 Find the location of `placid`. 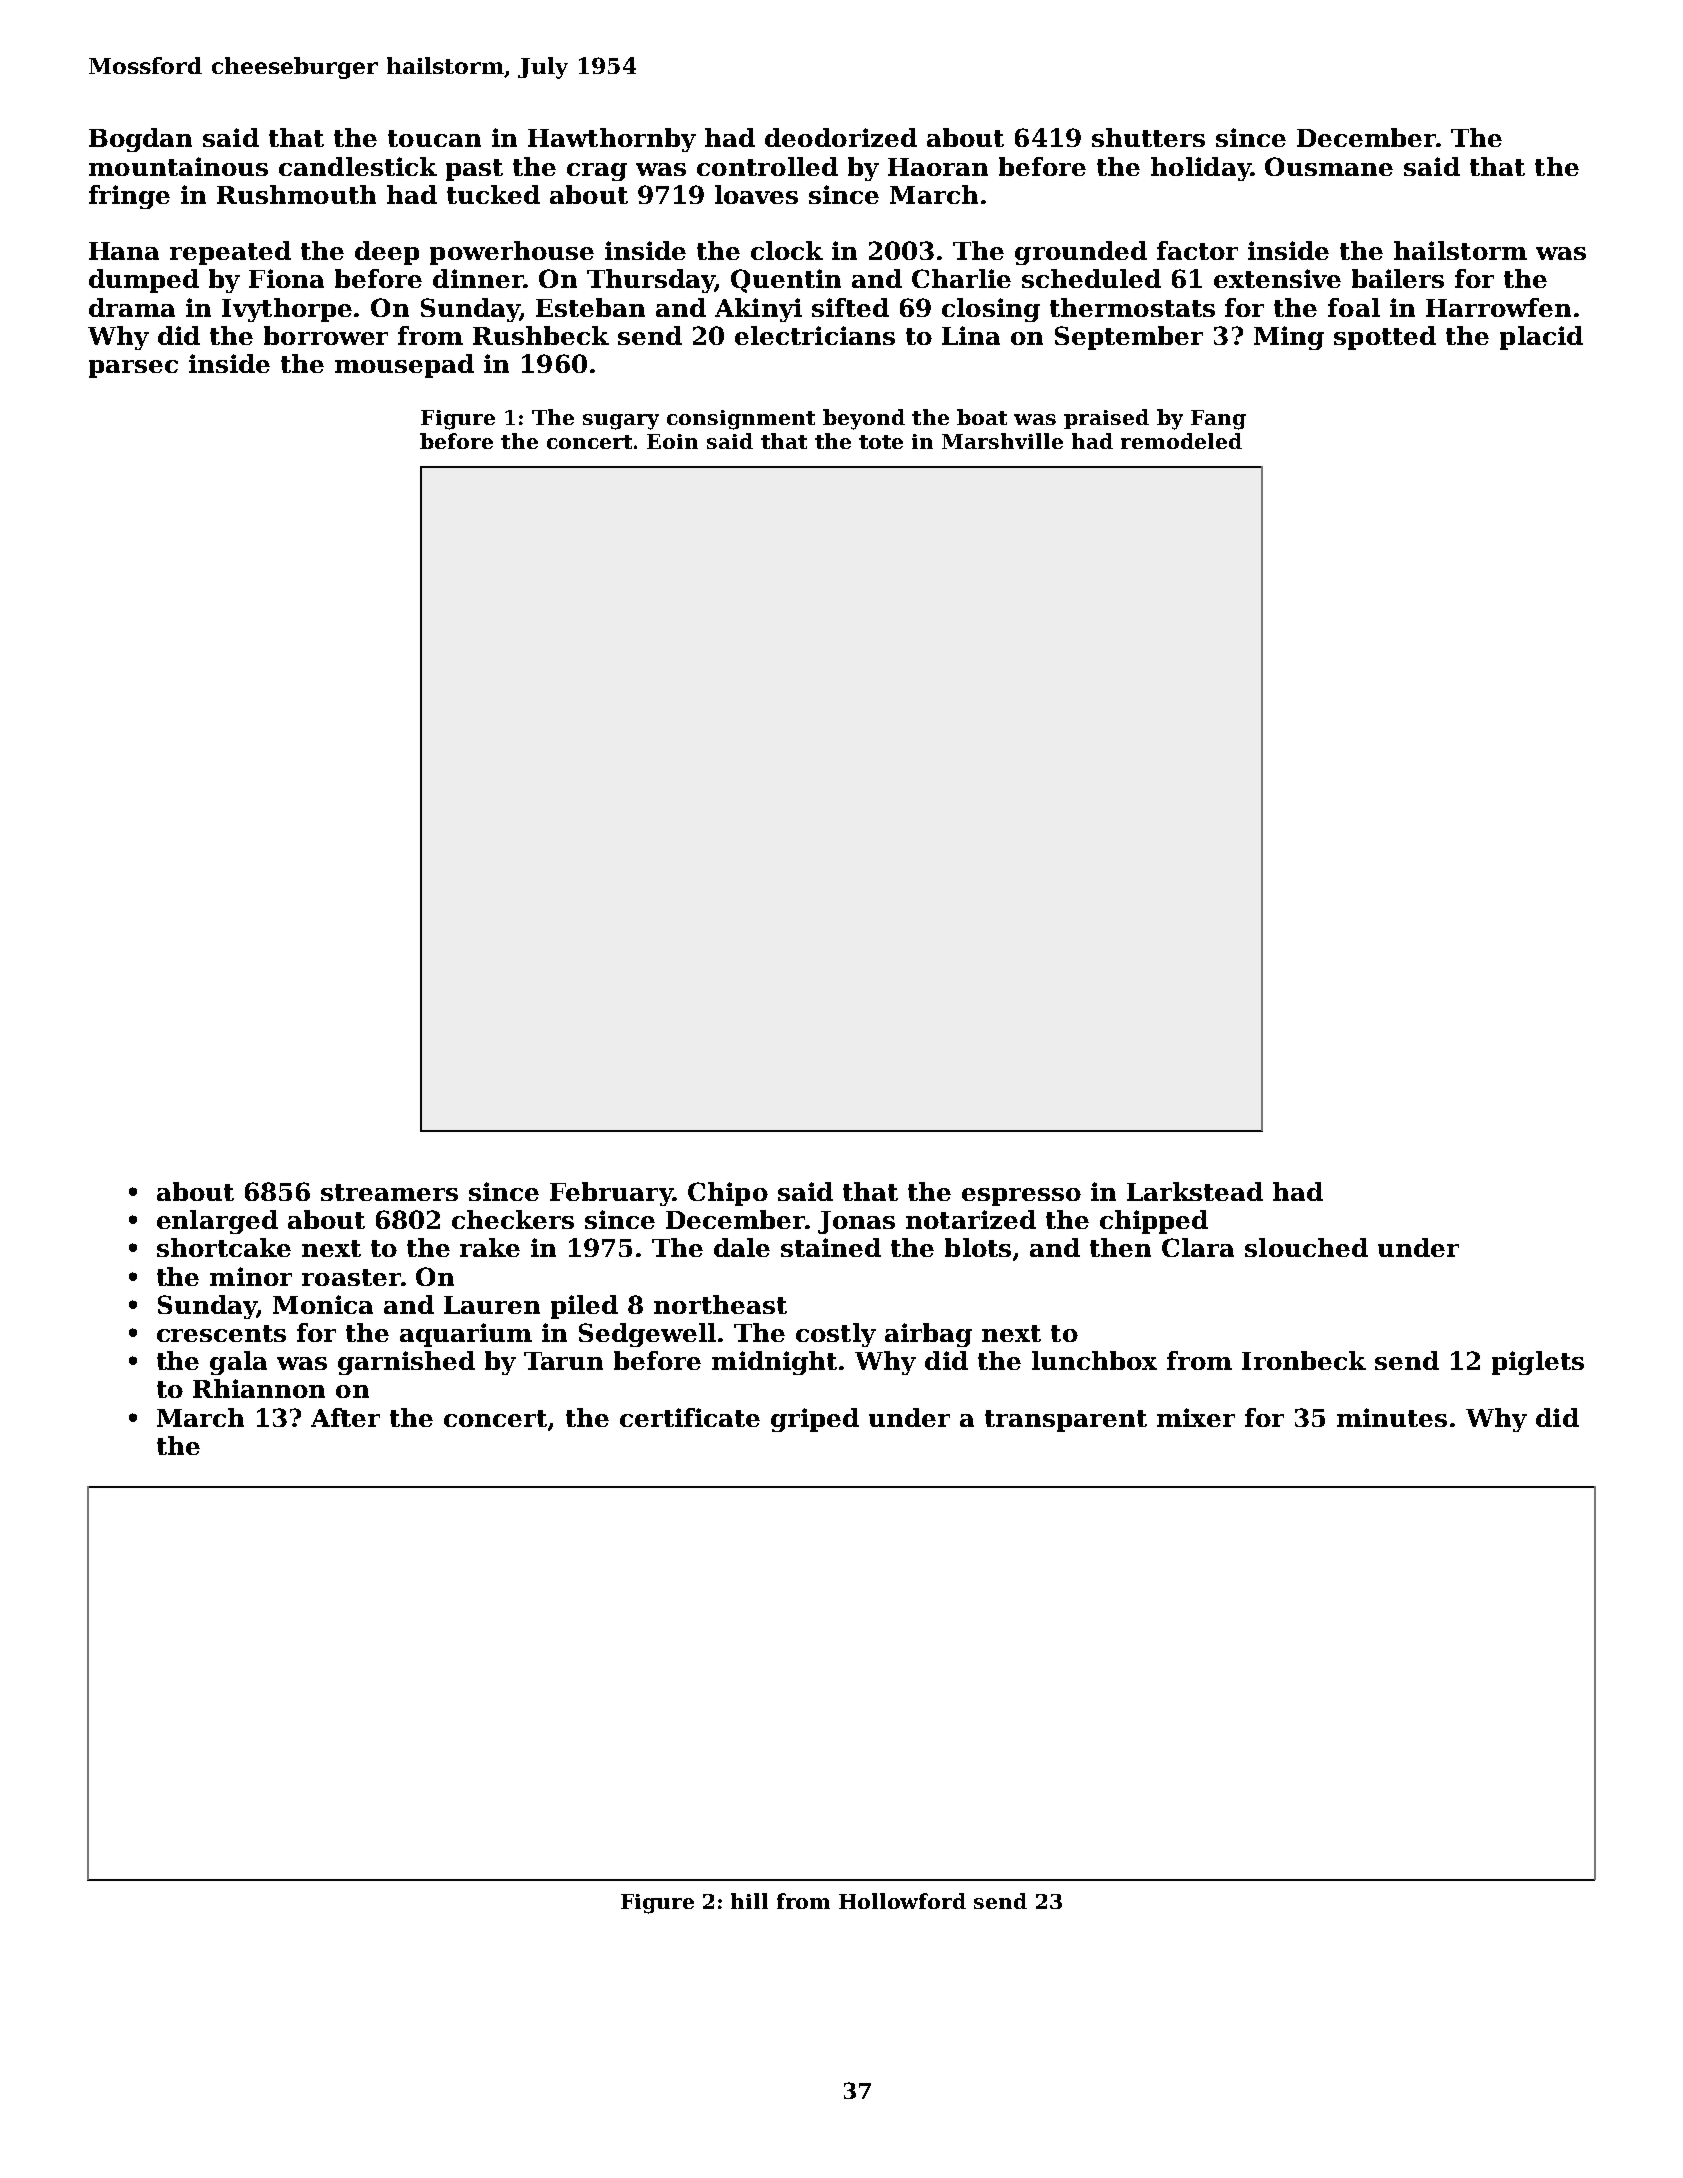

placid is located at coordinates (1541, 338).
